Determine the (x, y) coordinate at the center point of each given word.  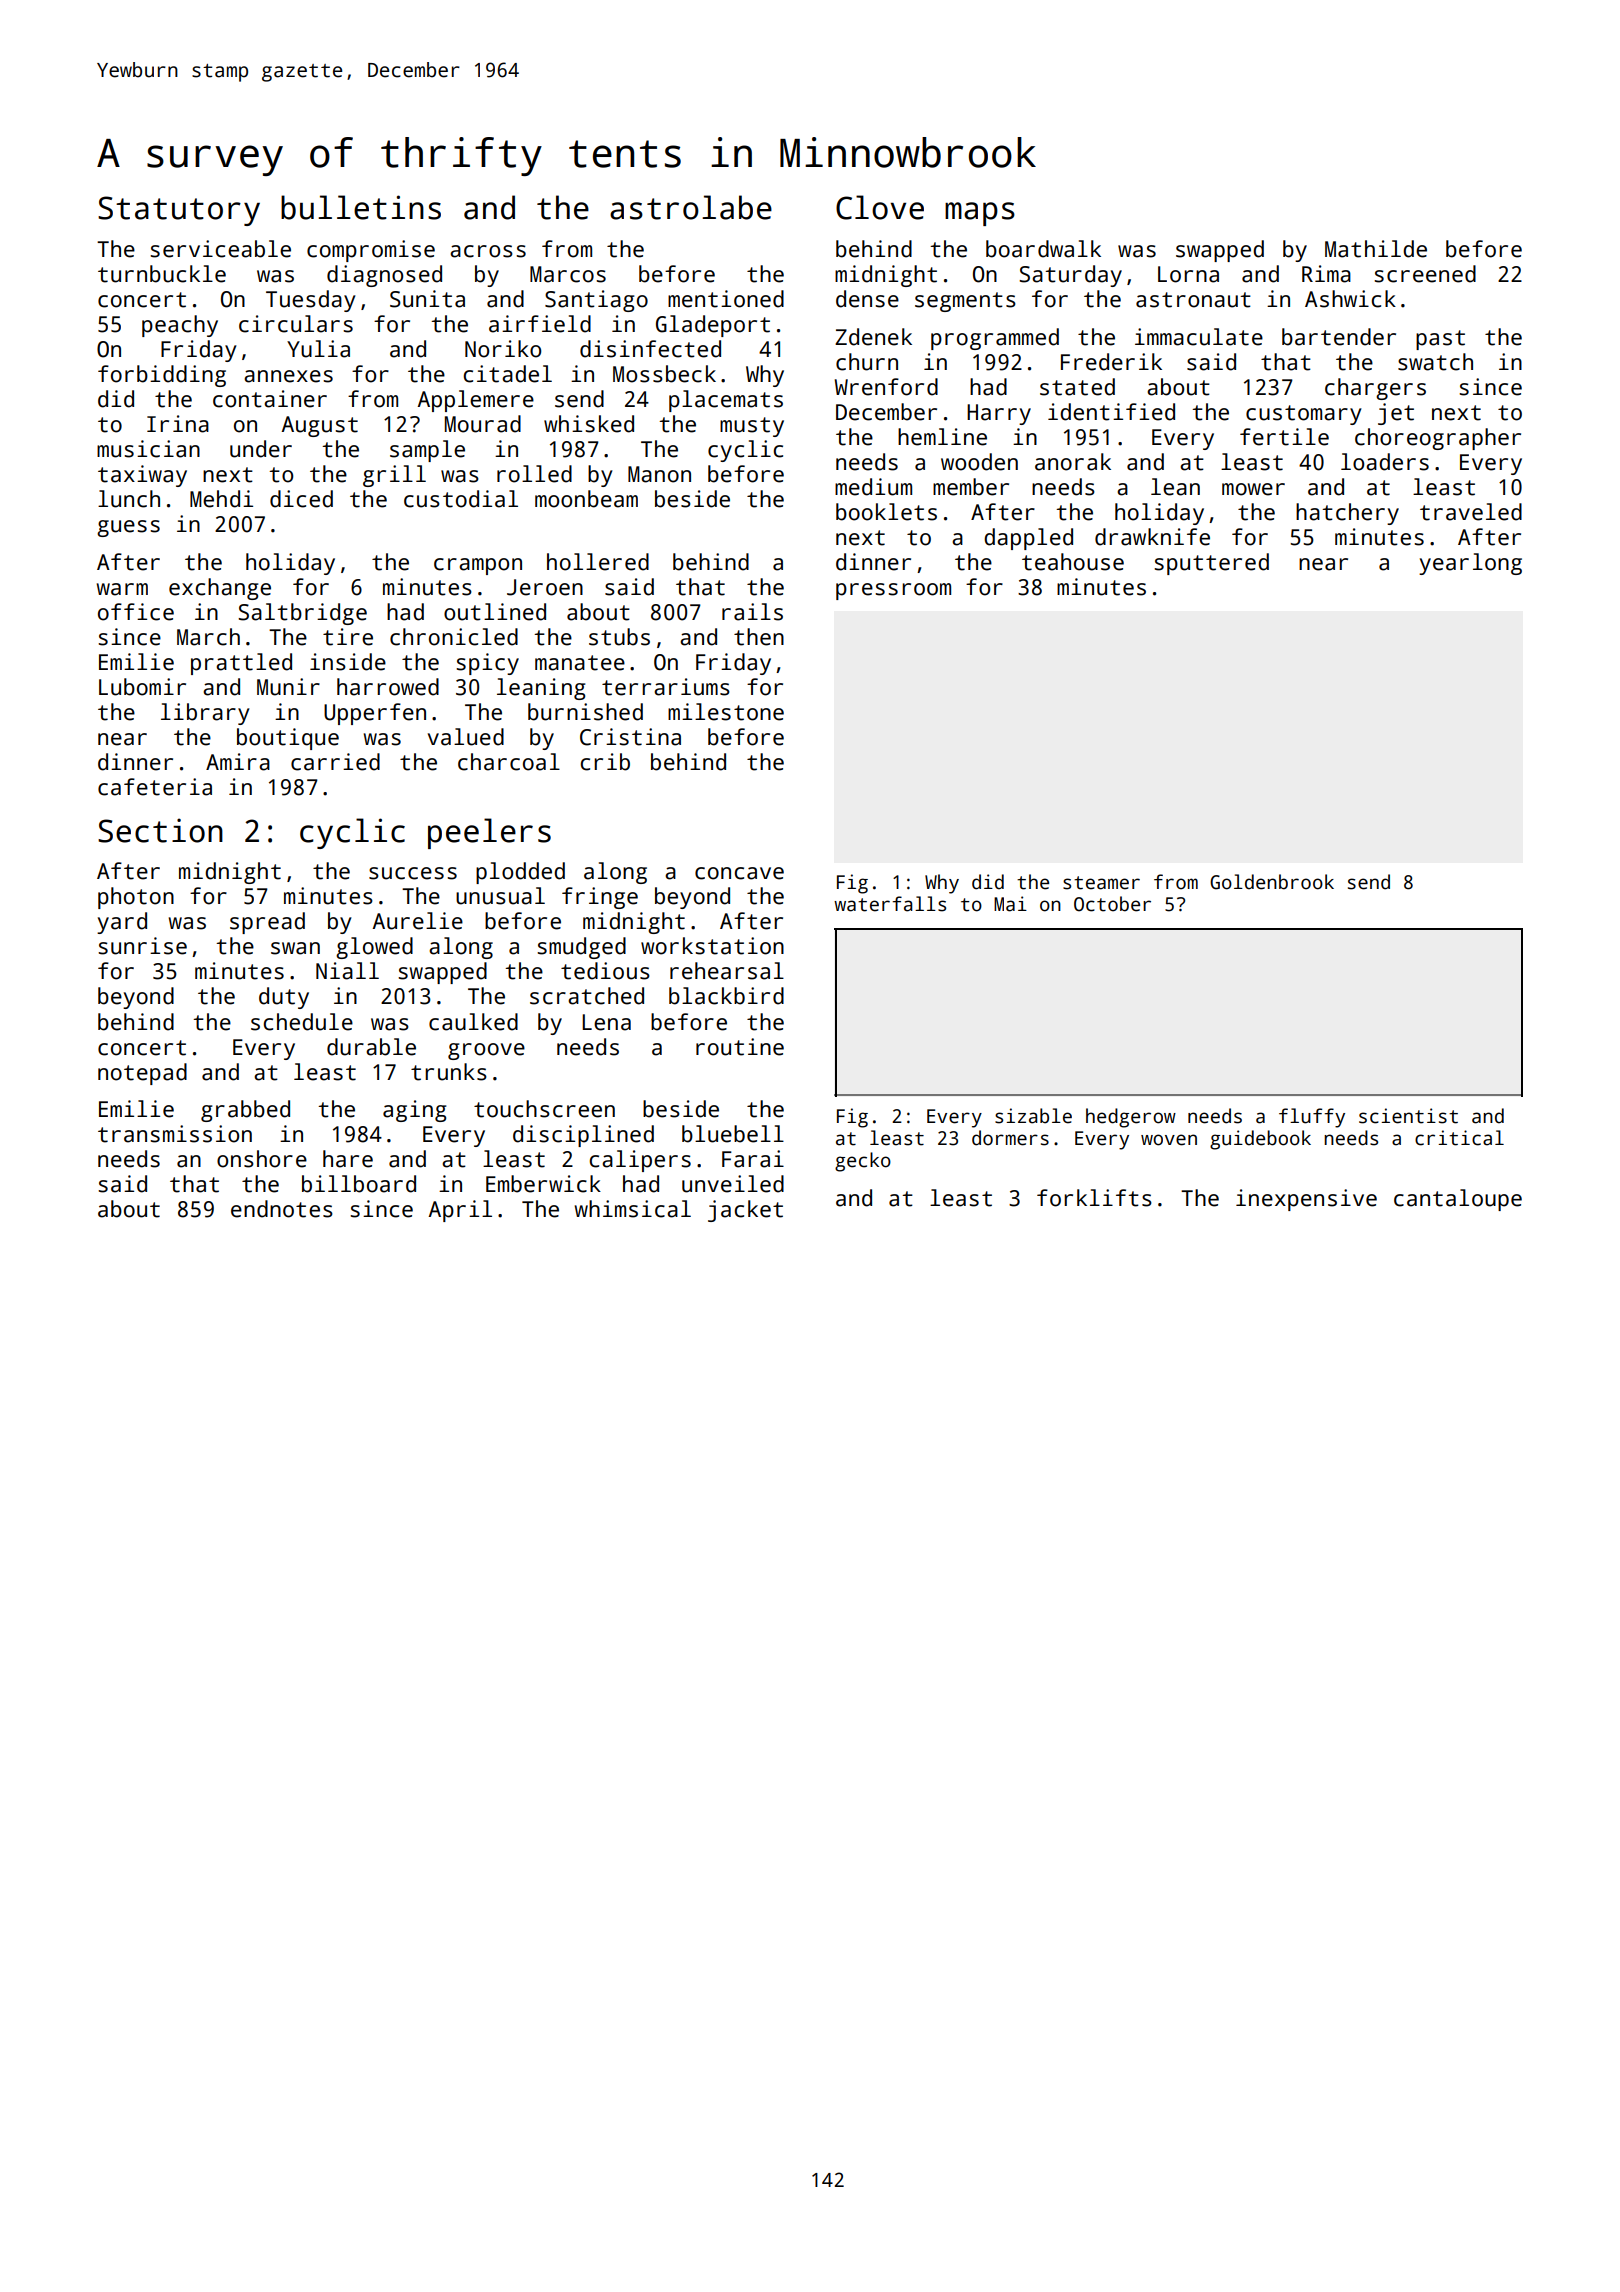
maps (980, 214)
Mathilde (1376, 249)
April (460, 1211)
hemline (942, 437)
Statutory (179, 211)
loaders (1385, 462)
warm (122, 589)
